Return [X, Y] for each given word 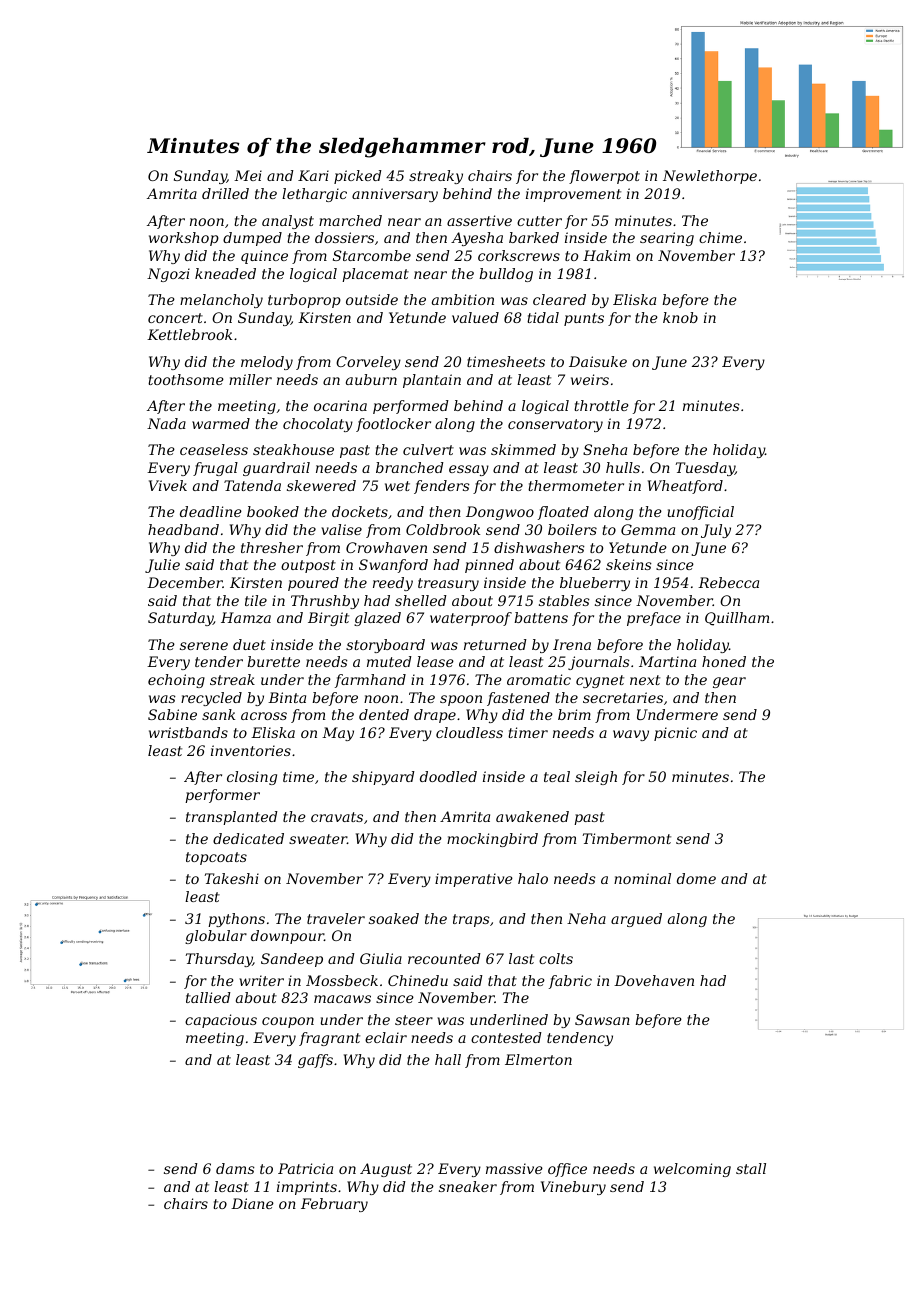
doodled [448, 776]
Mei [248, 175]
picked [358, 177]
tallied [208, 997]
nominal [642, 878]
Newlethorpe [710, 177]
